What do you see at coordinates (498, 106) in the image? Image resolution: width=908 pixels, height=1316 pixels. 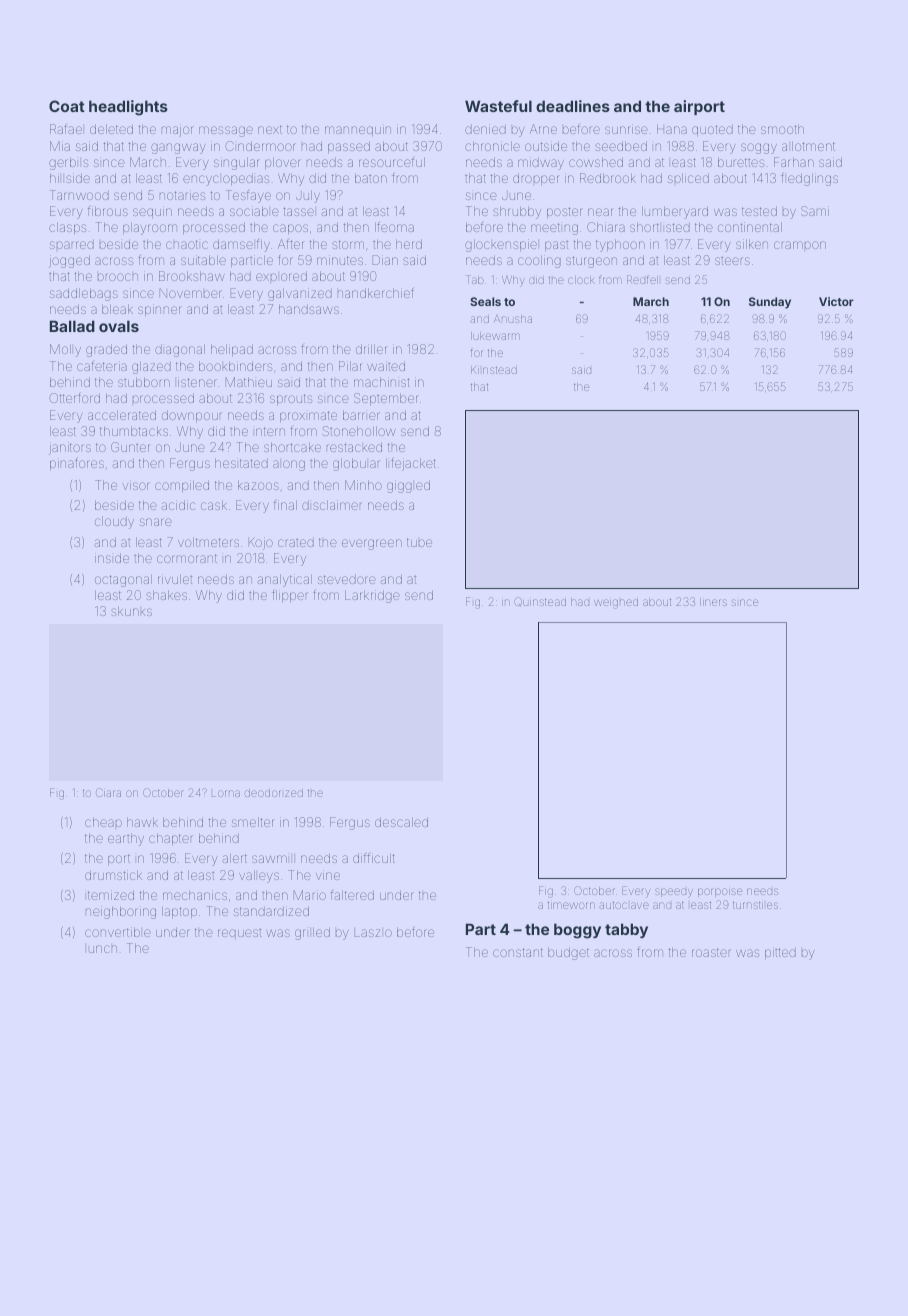 I see `Wasteful` at bounding box center [498, 106].
